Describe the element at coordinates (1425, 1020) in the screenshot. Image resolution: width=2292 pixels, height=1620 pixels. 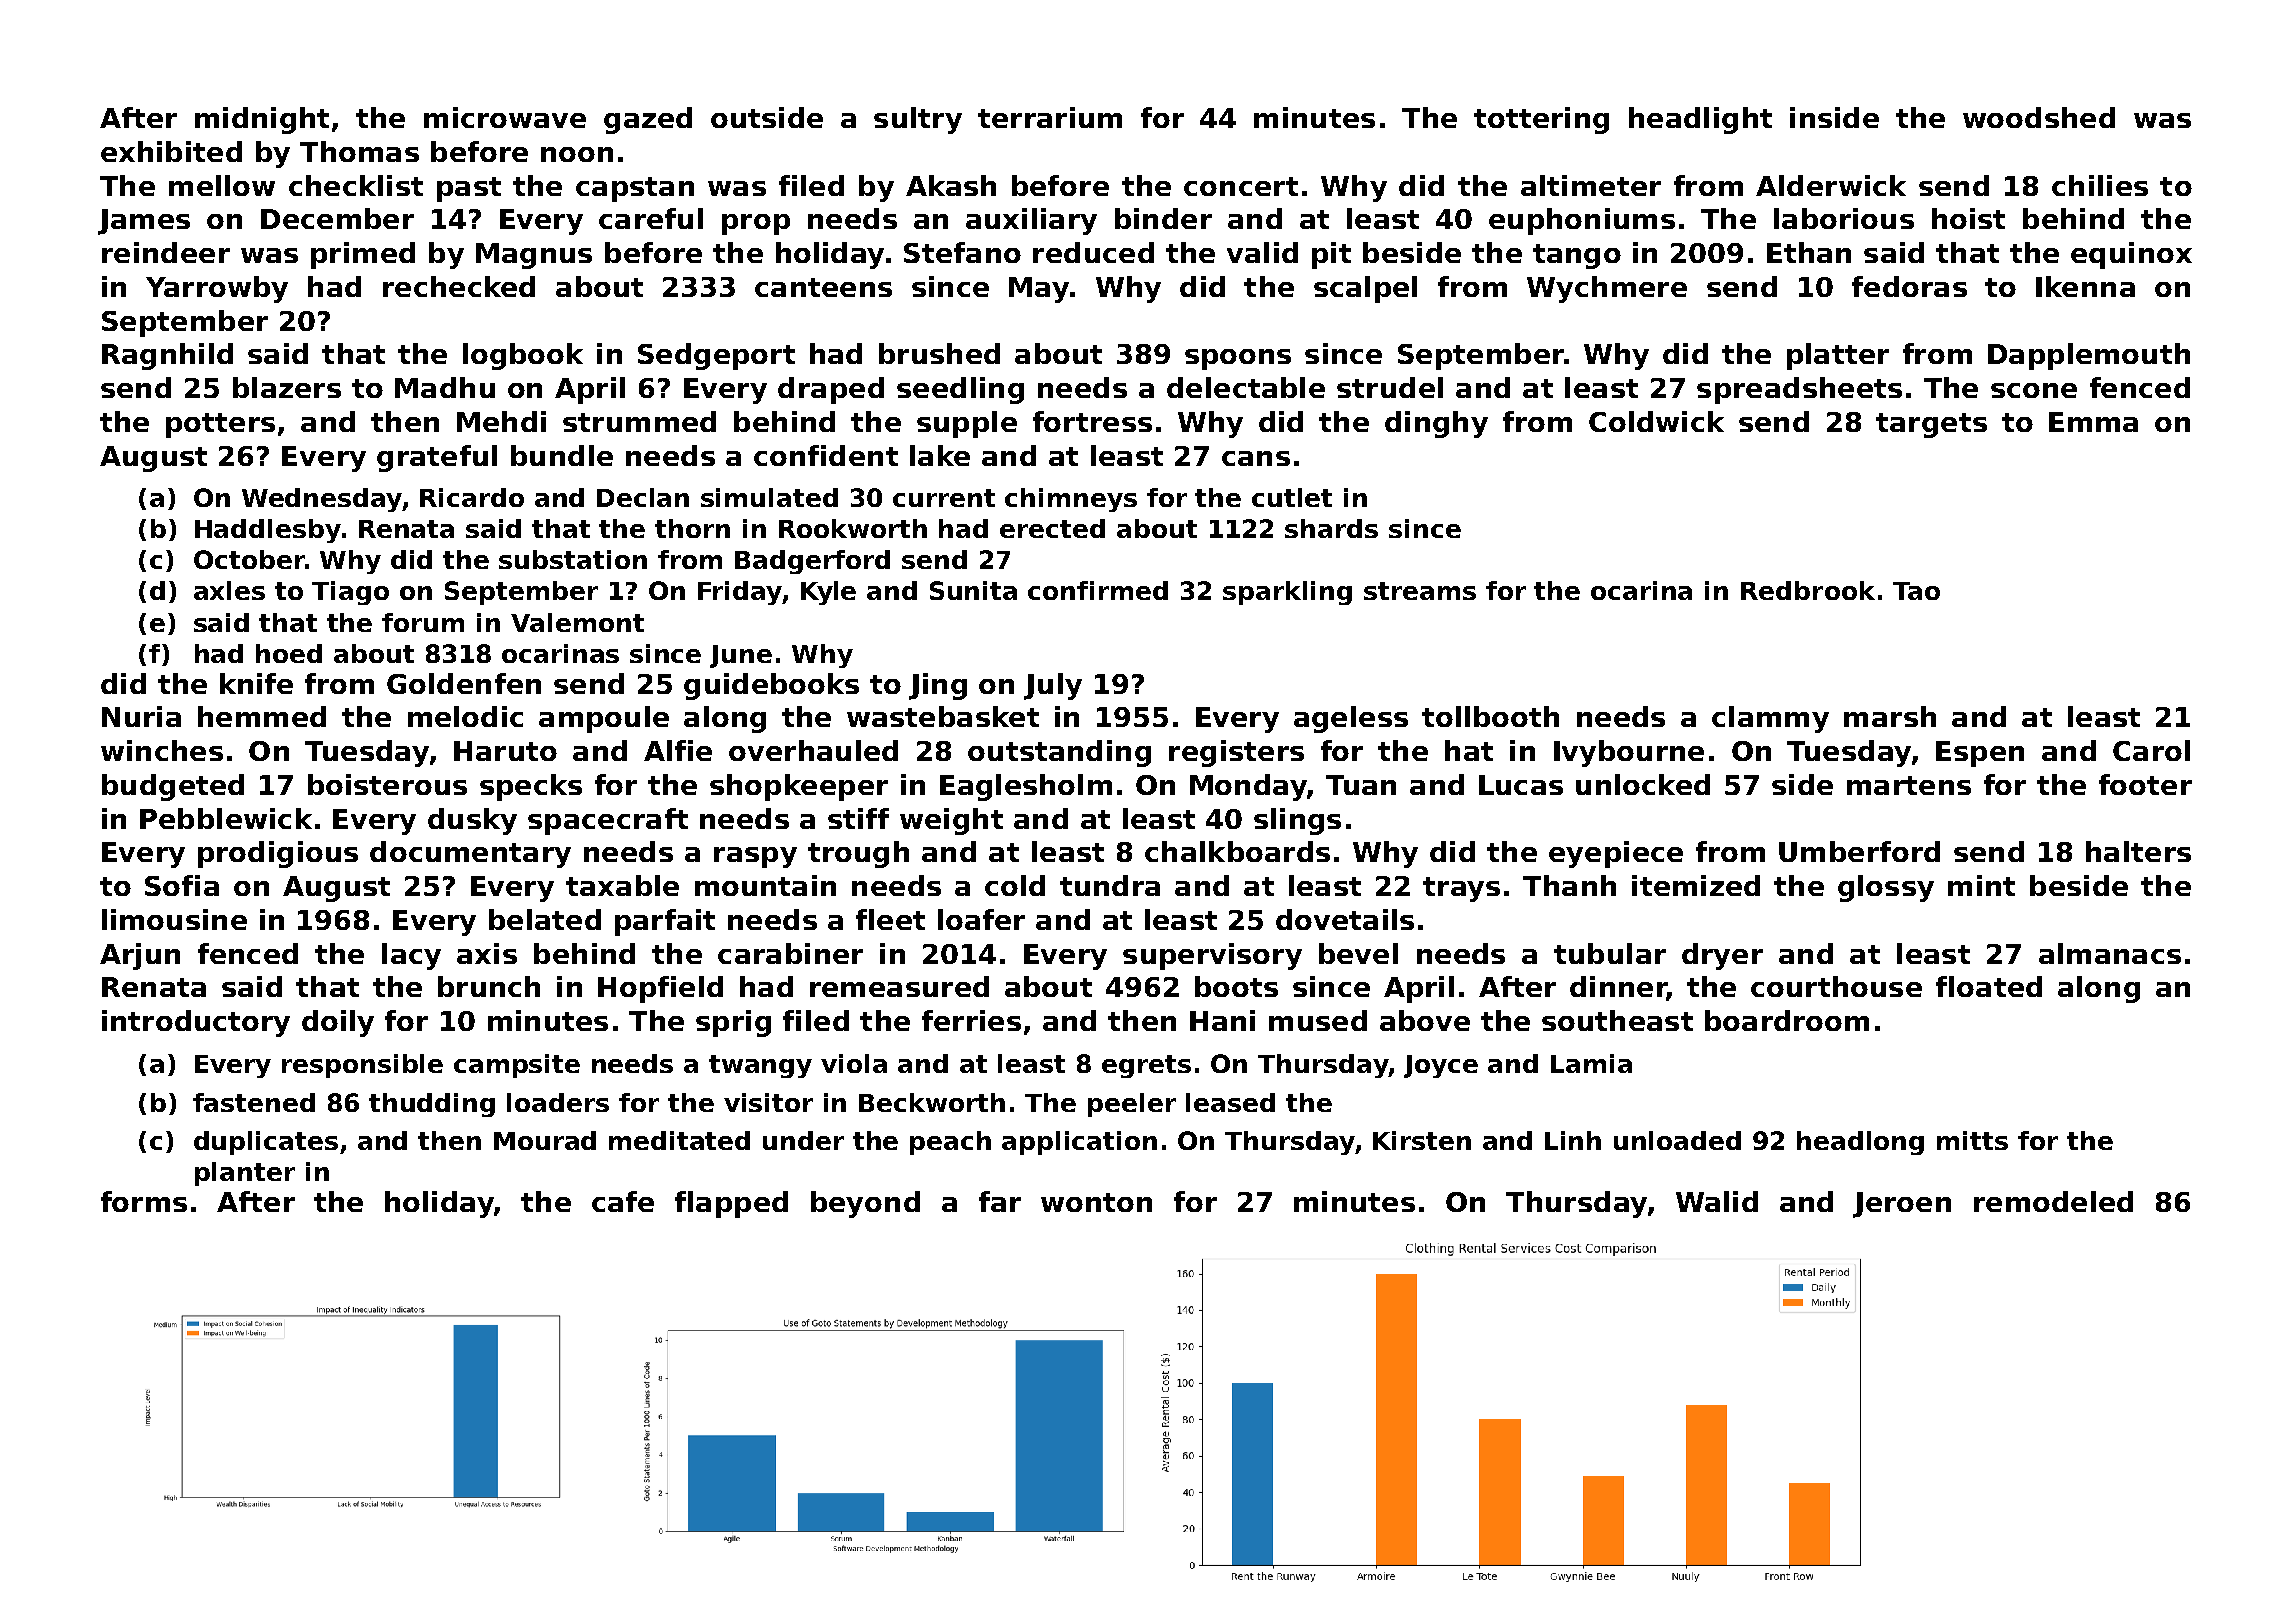
I see `above` at that location.
